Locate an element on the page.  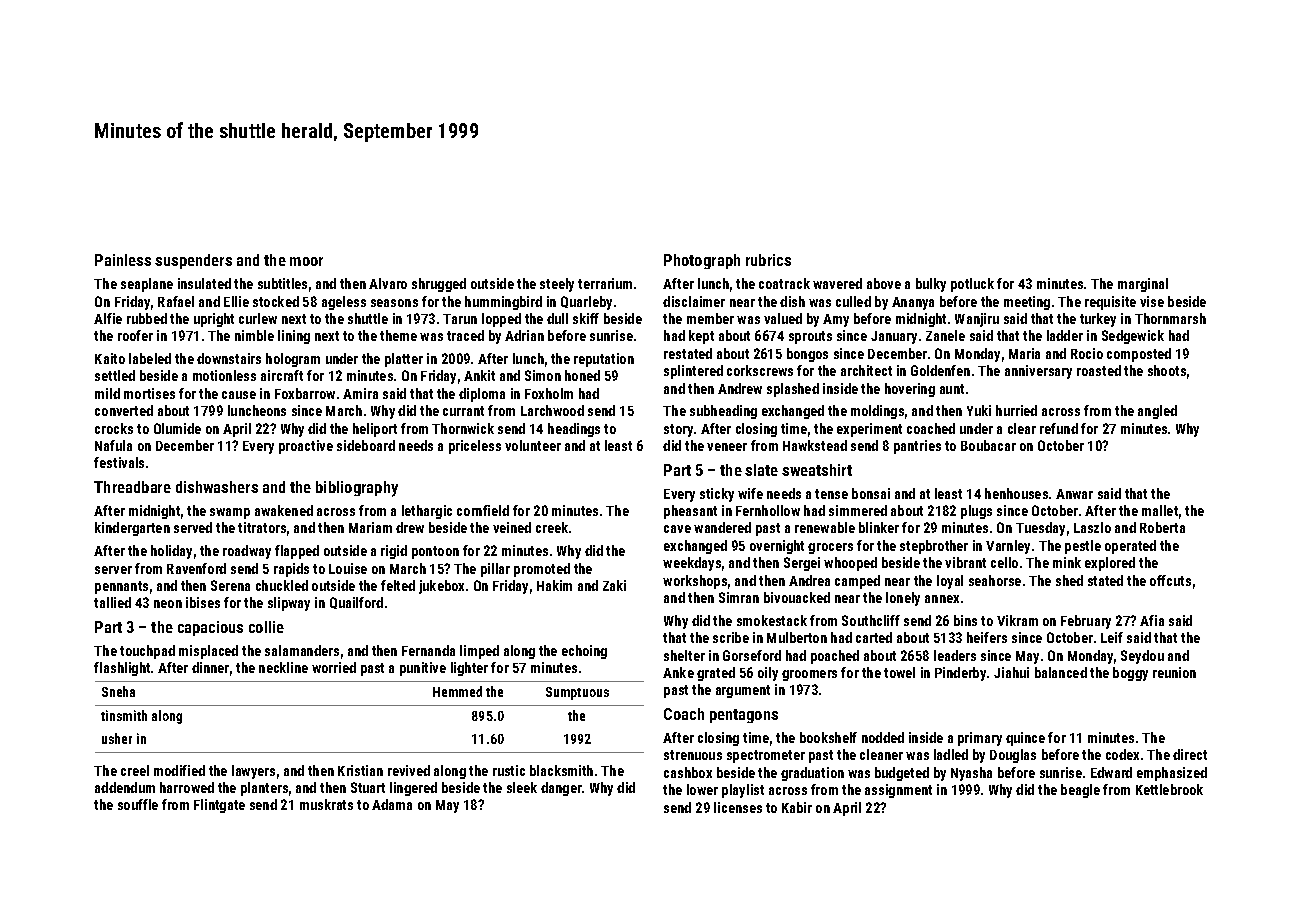
tallied is located at coordinates (112, 602).
